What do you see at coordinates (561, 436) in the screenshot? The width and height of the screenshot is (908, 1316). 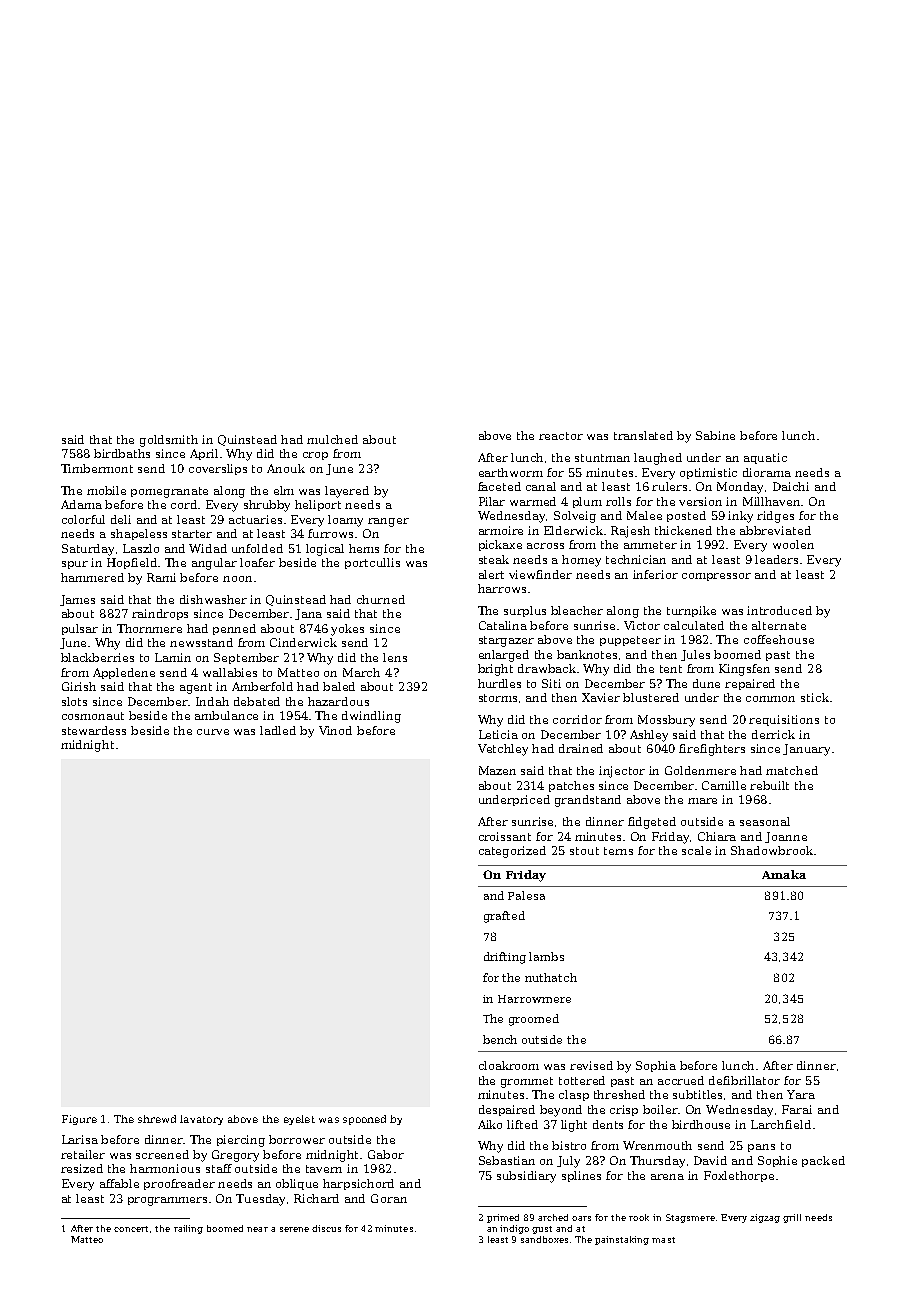 I see `reactor` at bounding box center [561, 436].
